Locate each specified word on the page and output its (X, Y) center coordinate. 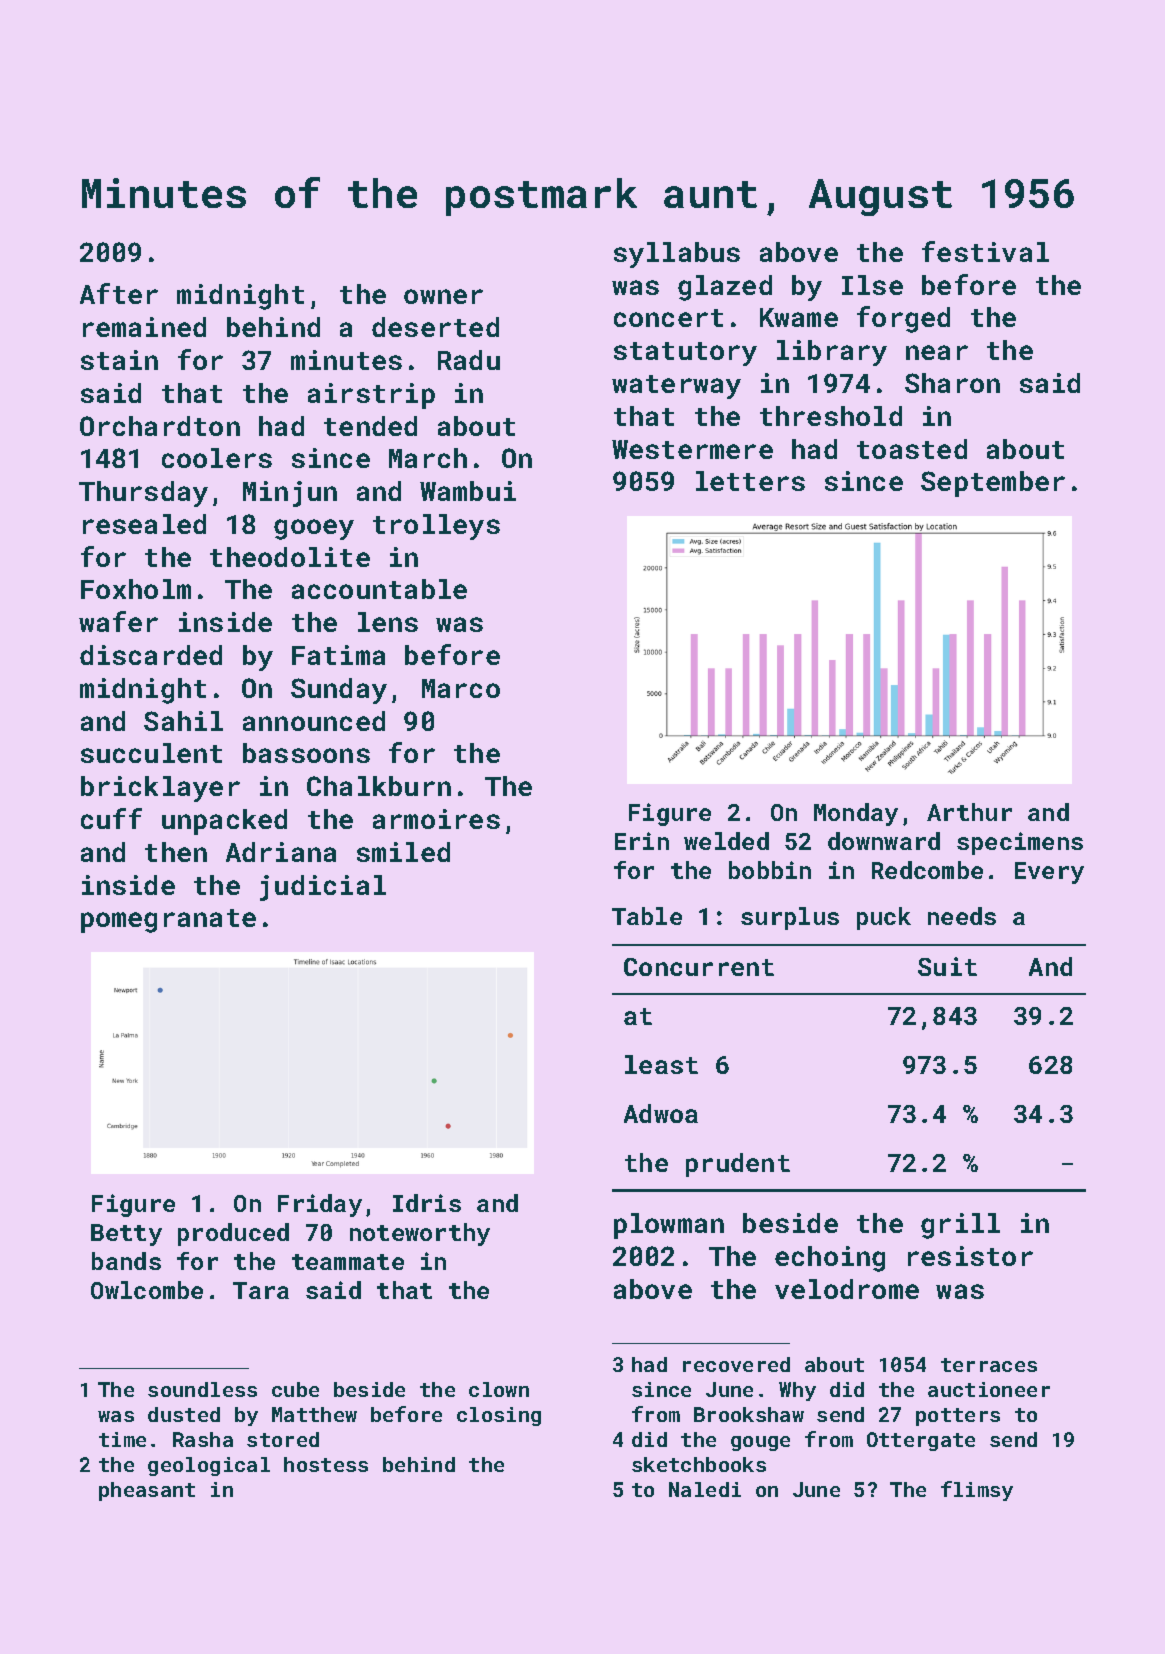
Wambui (468, 491)
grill (960, 1226)
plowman (669, 1226)
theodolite (290, 557)
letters (750, 481)
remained (144, 327)
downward (884, 841)
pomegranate (168, 921)
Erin (642, 841)
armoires (436, 819)
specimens (1020, 843)
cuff (111, 818)
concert (668, 318)
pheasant (147, 1491)
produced (233, 1234)
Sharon (952, 383)
